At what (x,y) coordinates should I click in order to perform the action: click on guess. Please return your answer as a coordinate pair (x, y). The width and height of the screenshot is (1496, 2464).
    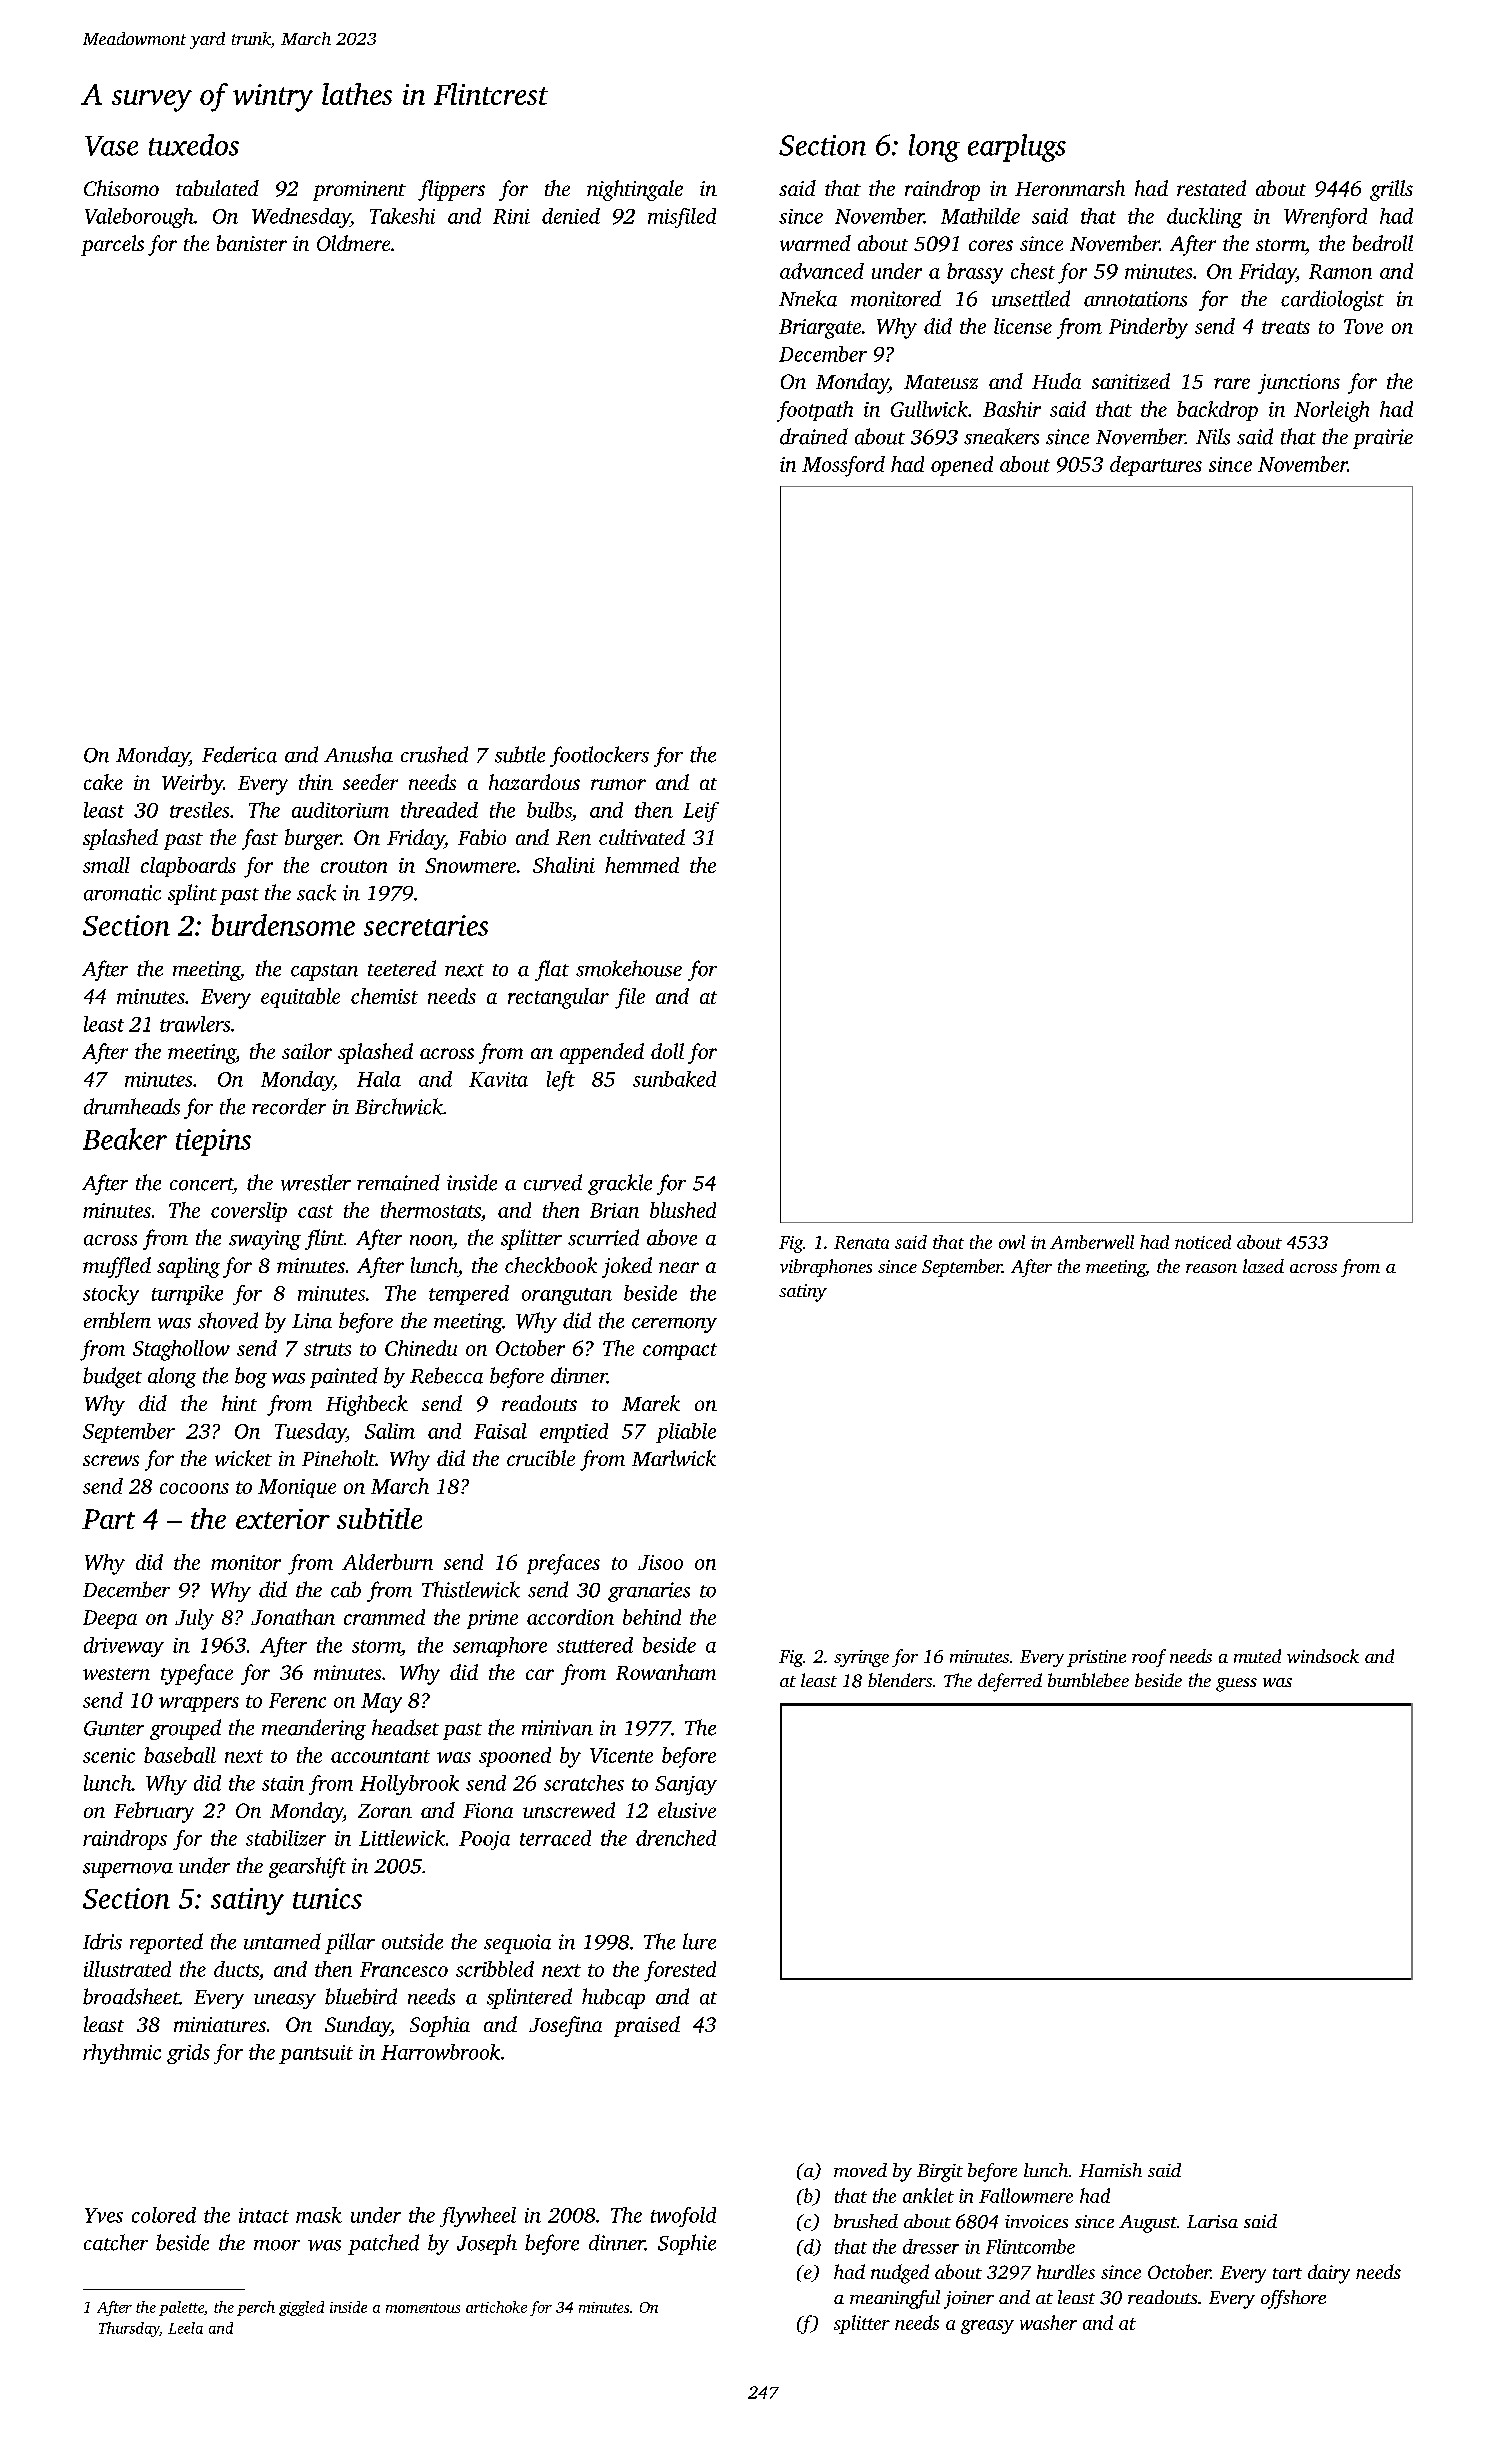
    Looking at the image, I should click on (1236, 1685).
